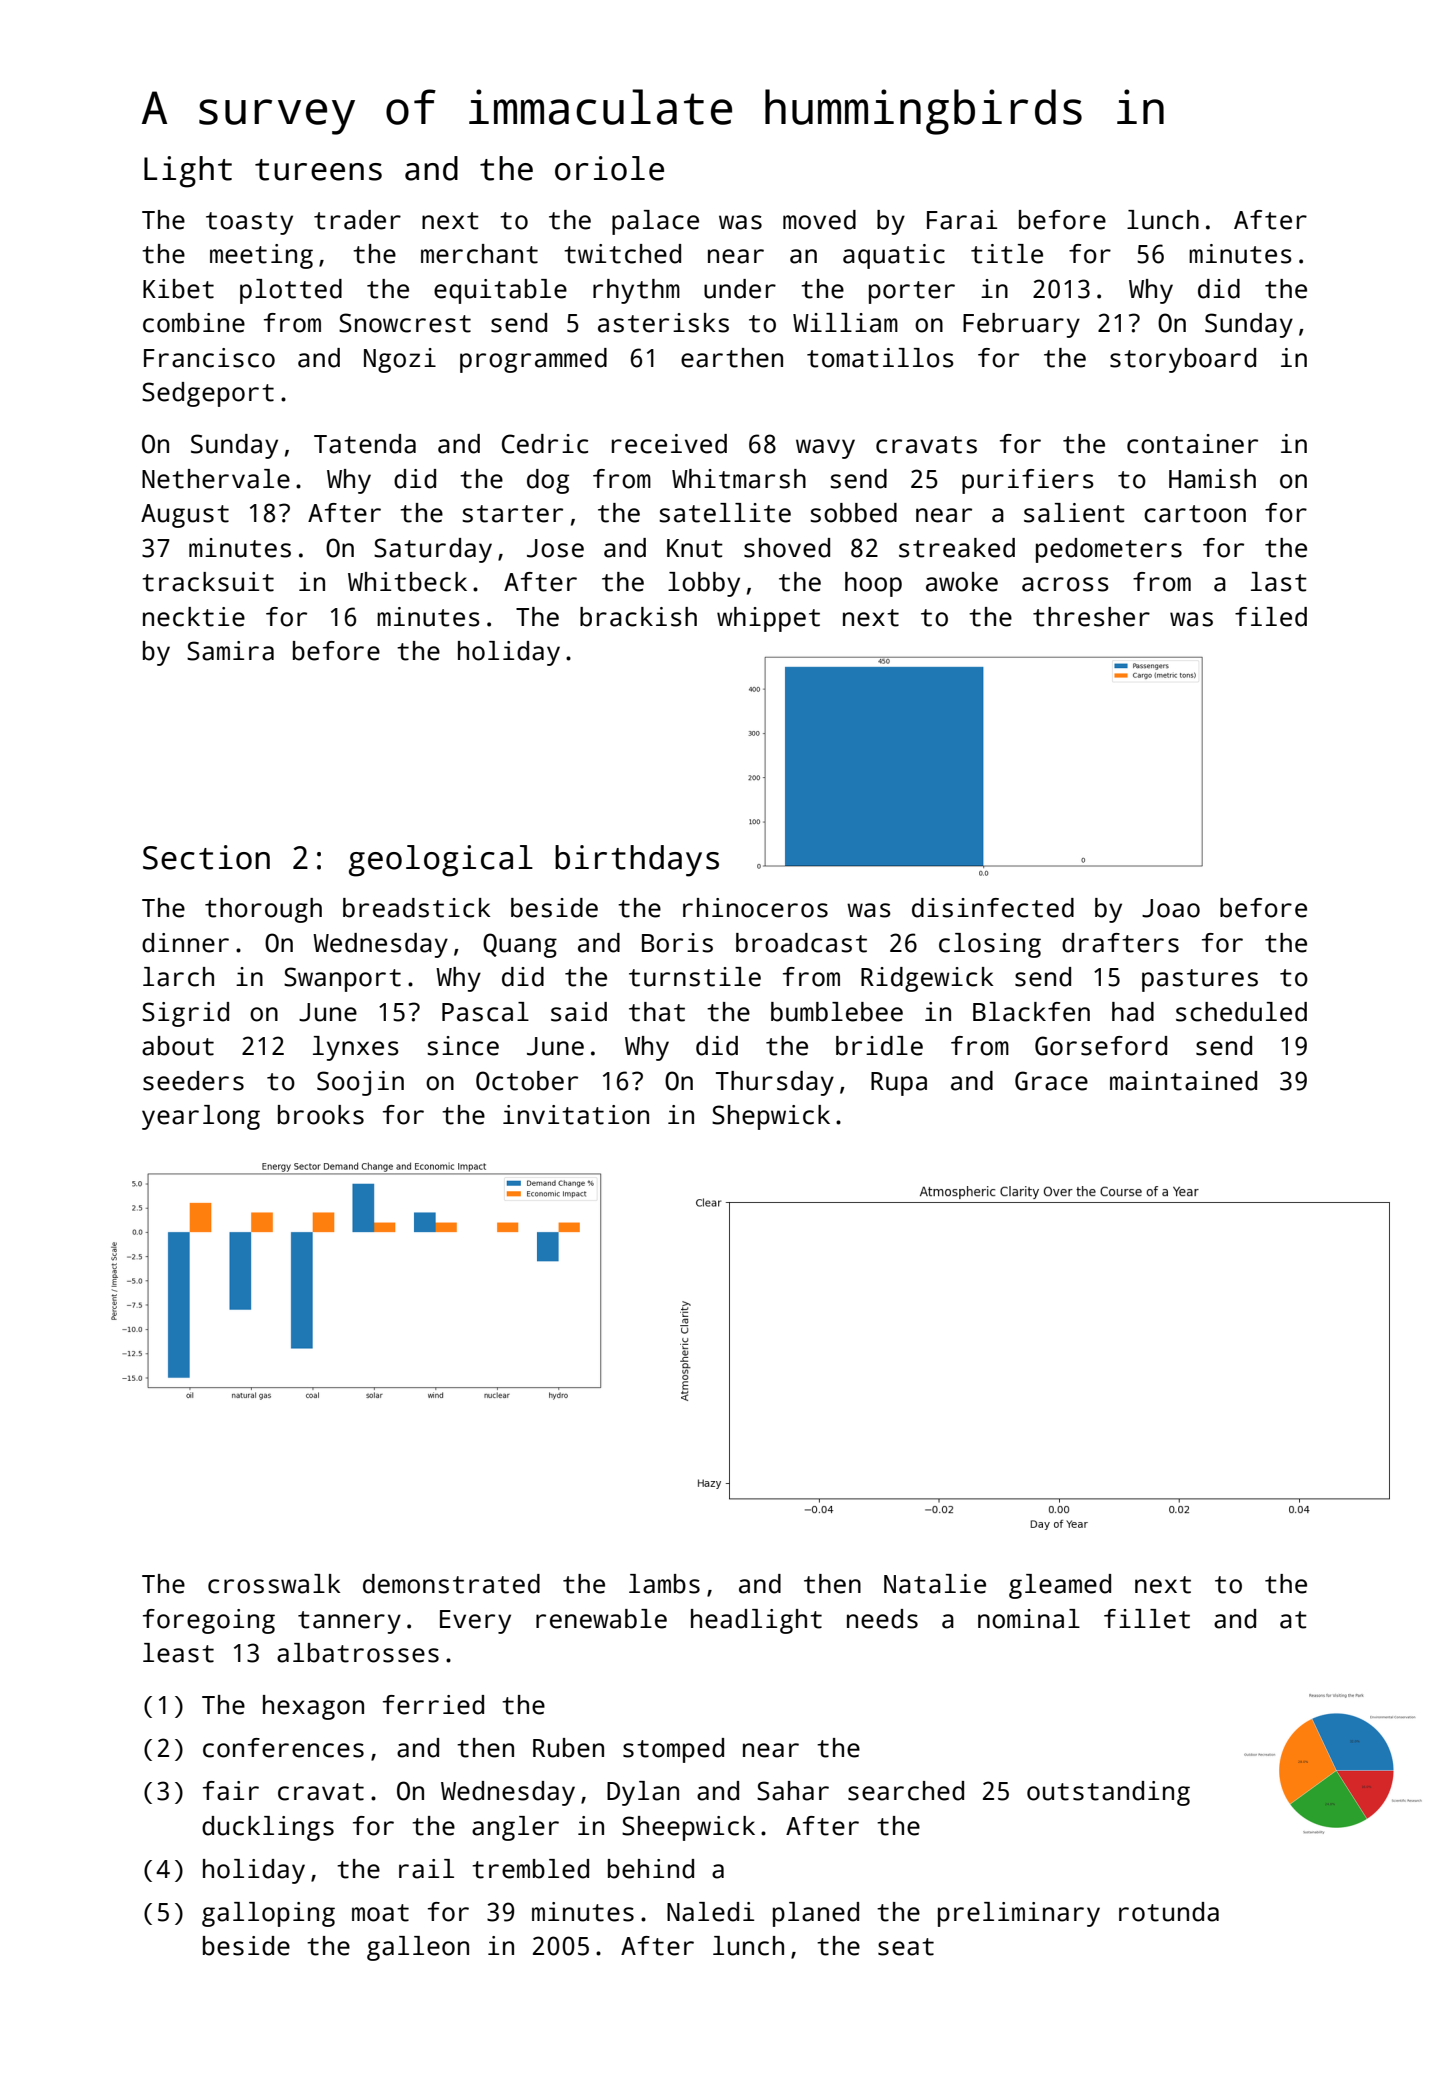 The image size is (1450, 2100). I want to click on Every, so click(475, 1622).
